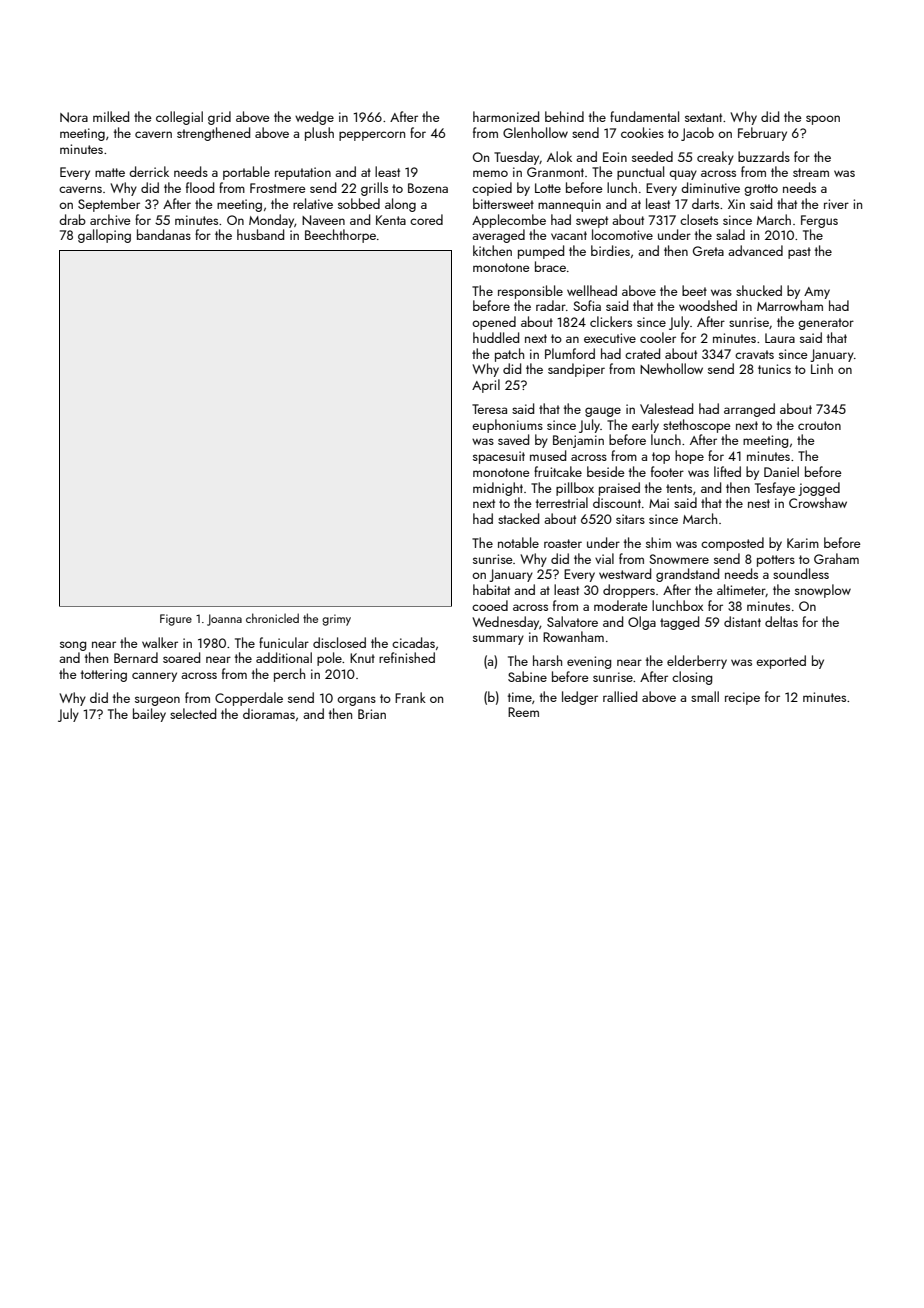  Describe the element at coordinates (499, 457) in the page. I see `spacesuit` at that location.
